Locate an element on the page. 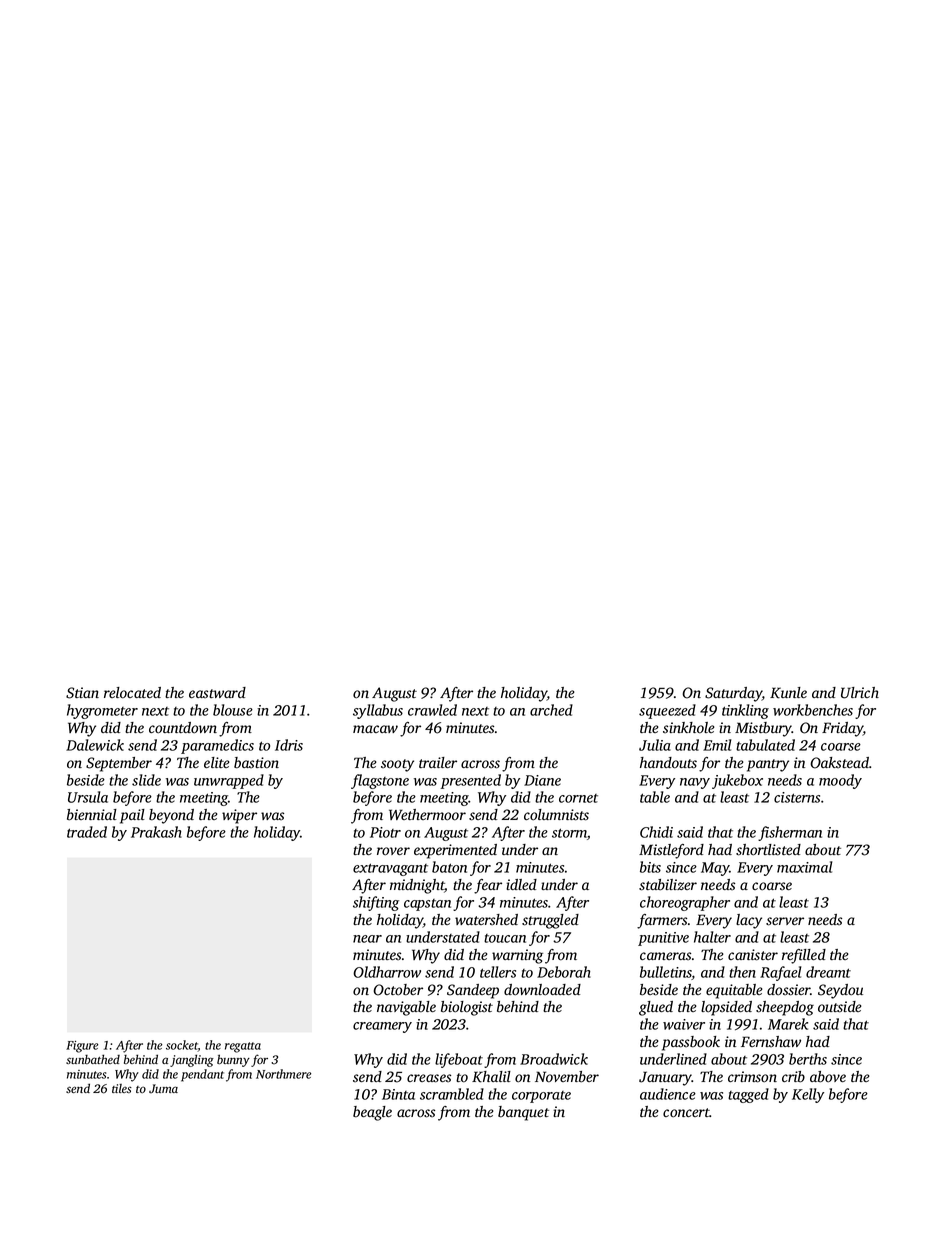 The image size is (952, 1233). eastward is located at coordinates (217, 693).
